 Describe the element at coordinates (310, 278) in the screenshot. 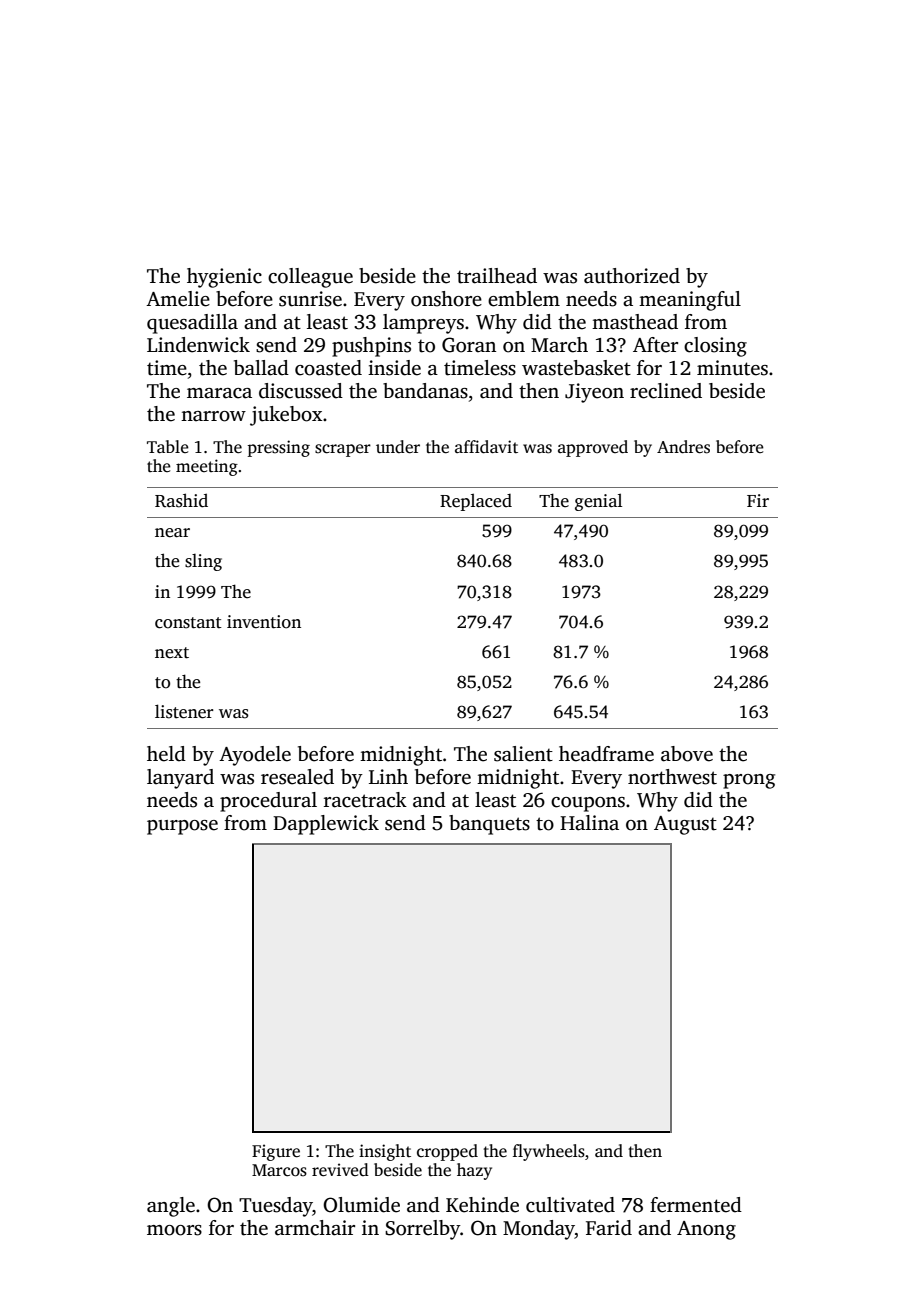

I see `colleague` at that location.
